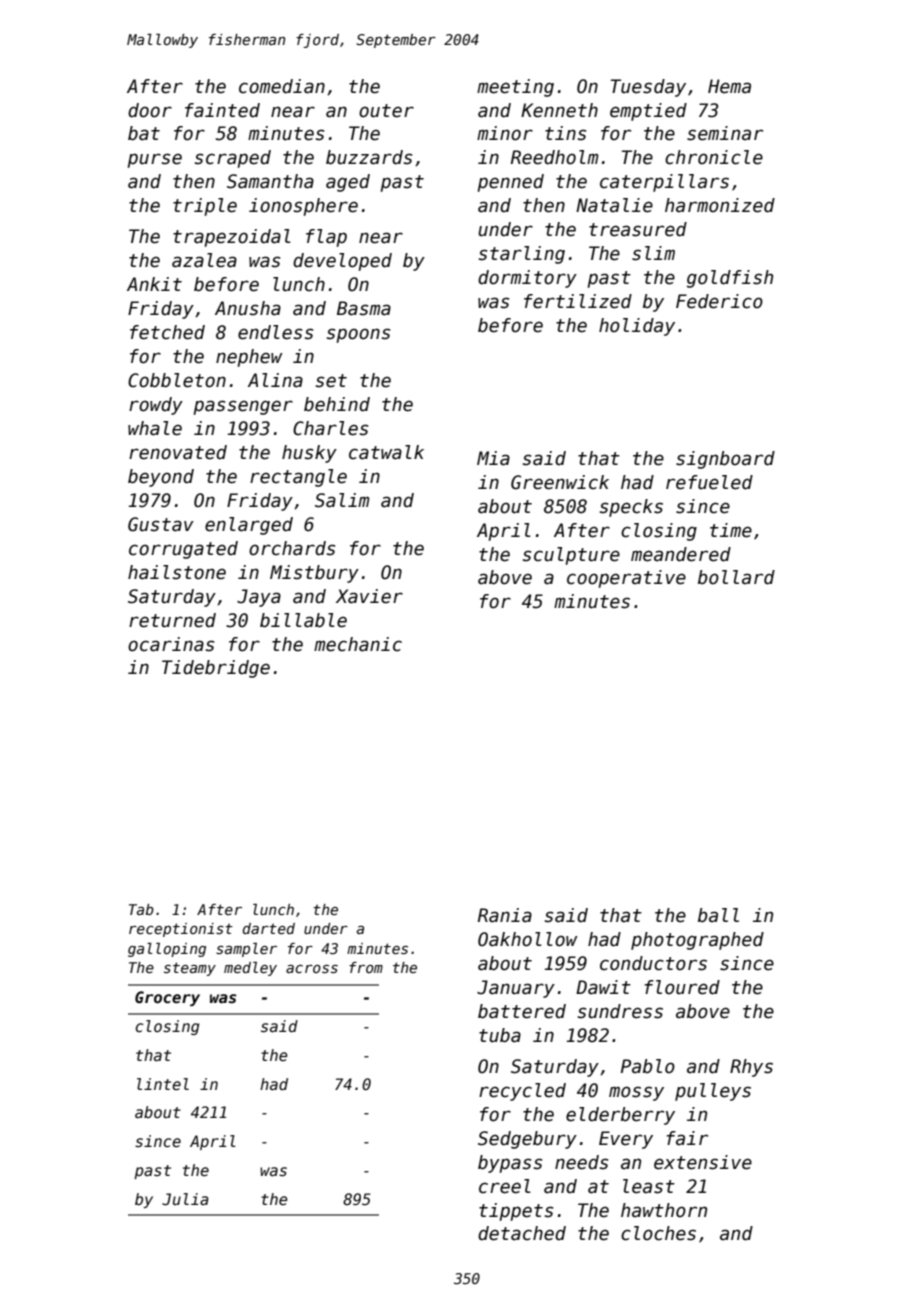  I want to click on meeting, so click(515, 88).
